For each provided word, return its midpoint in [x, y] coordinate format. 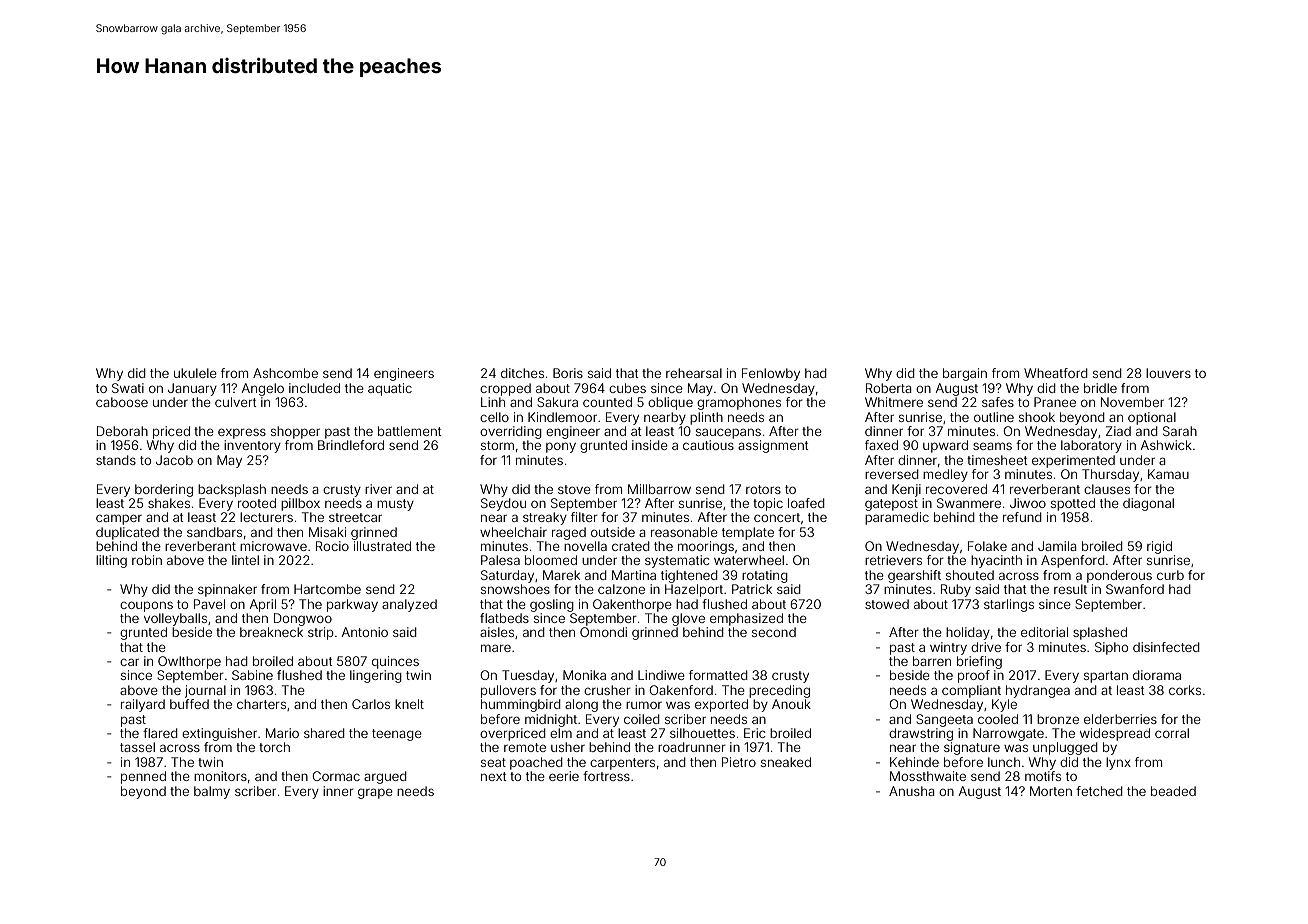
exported [721, 705]
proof [974, 676]
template [748, 533]
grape [375, 793]
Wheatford [1056, 373]
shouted [970, 575]
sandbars [214, 532]
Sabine [252, 675]
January [192, 389]
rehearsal [694, 373]
